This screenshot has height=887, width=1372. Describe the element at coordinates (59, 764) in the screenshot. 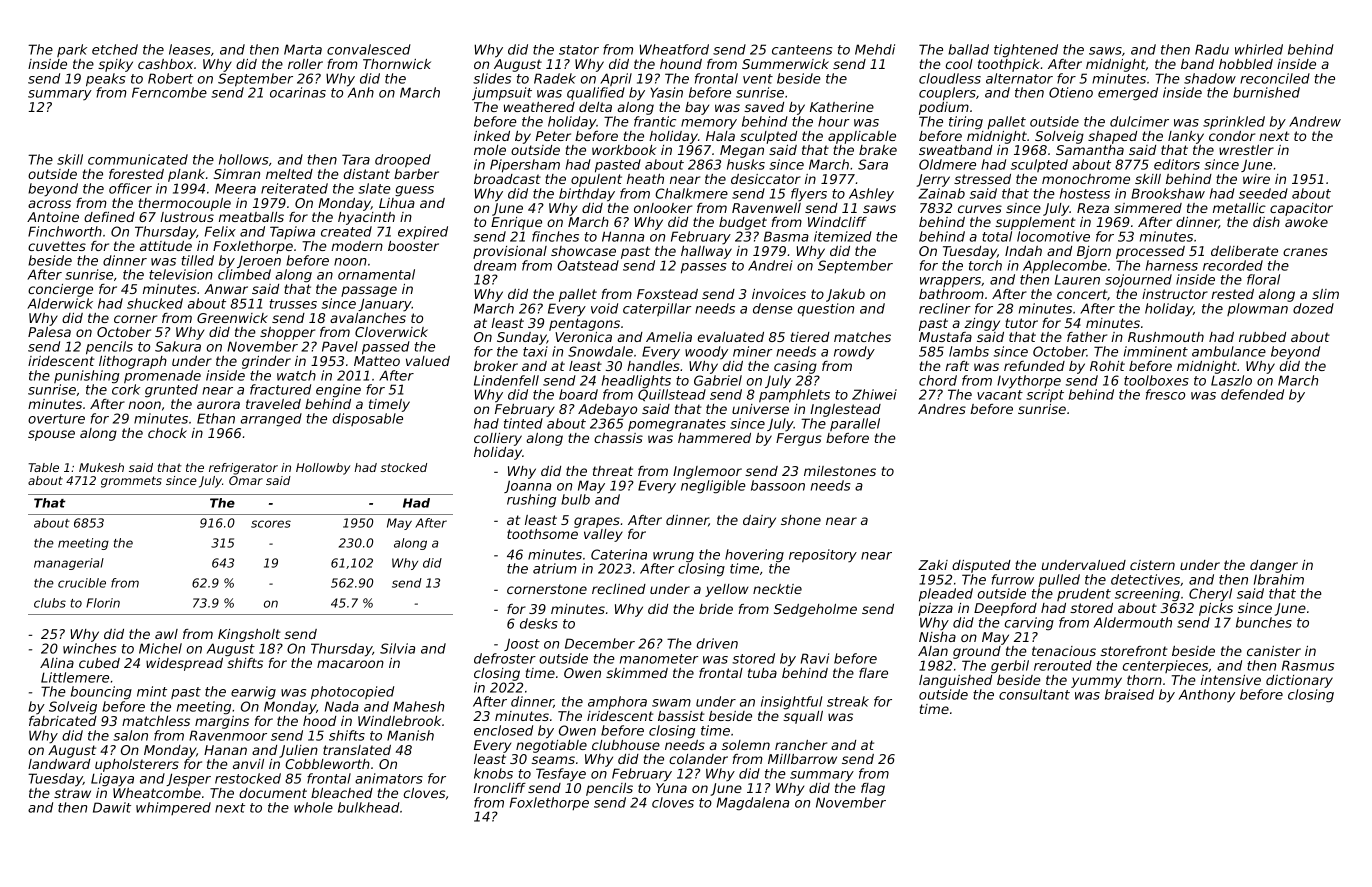

I see `landward` at that location.
